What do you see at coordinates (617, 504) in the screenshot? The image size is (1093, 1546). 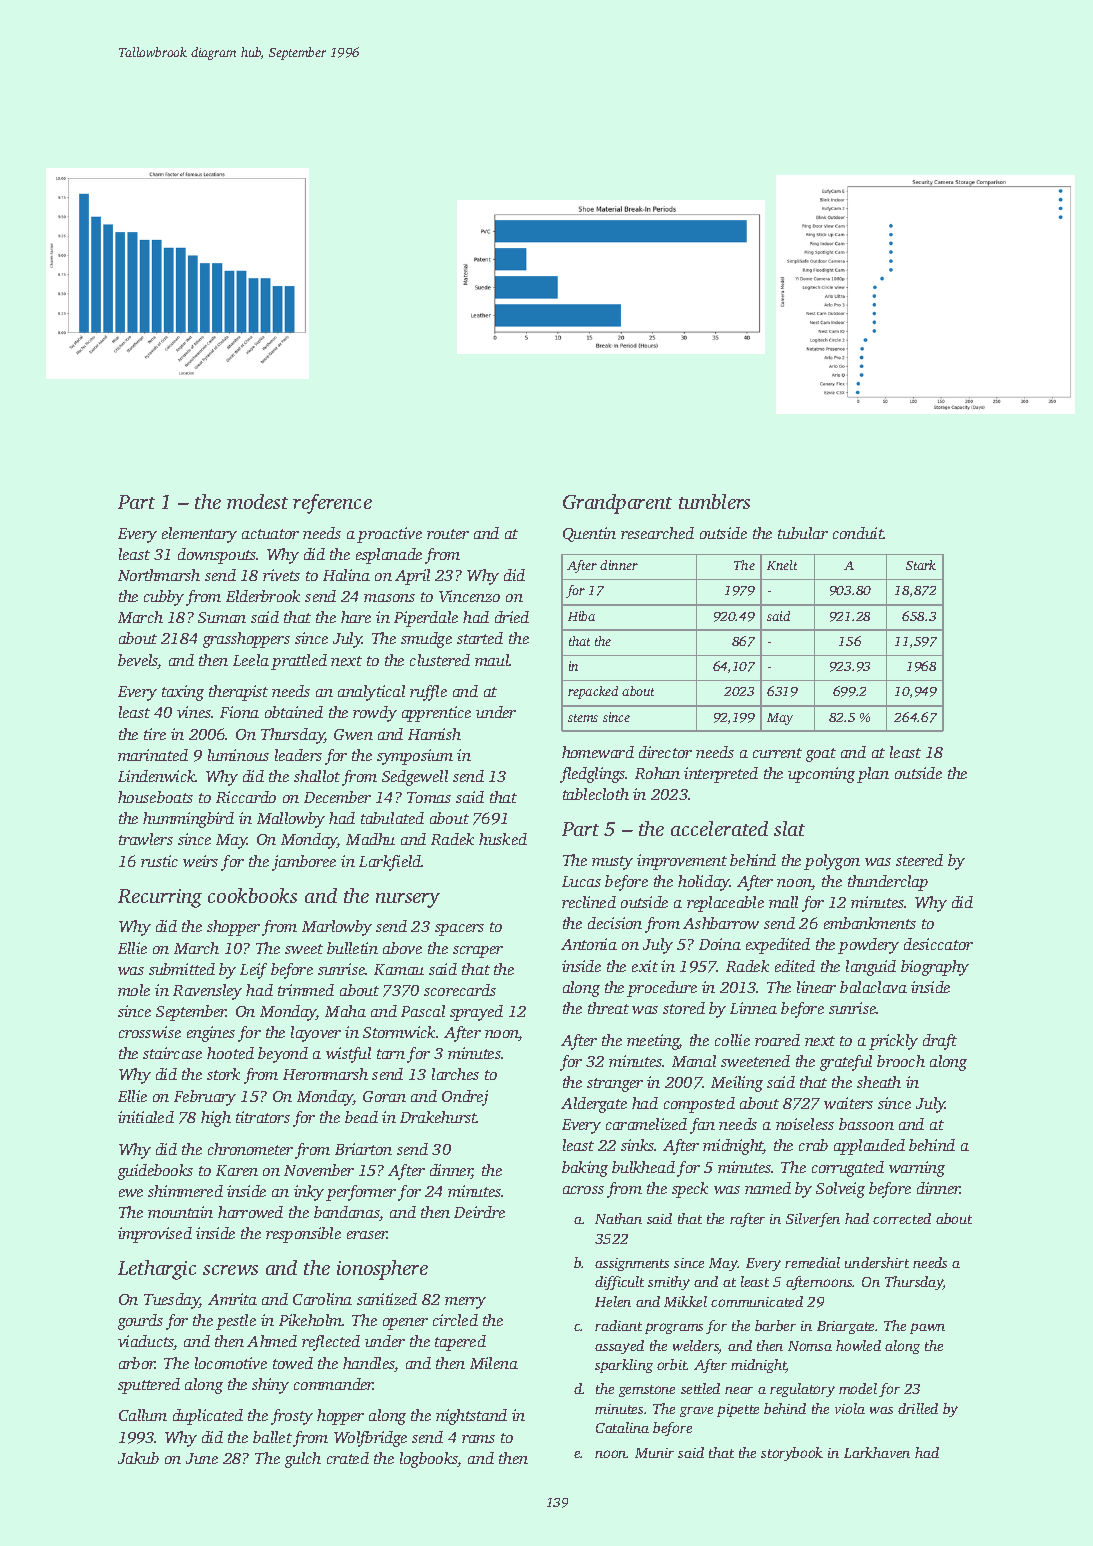 I see `Grandparent` at bounding box center [617, 504].
